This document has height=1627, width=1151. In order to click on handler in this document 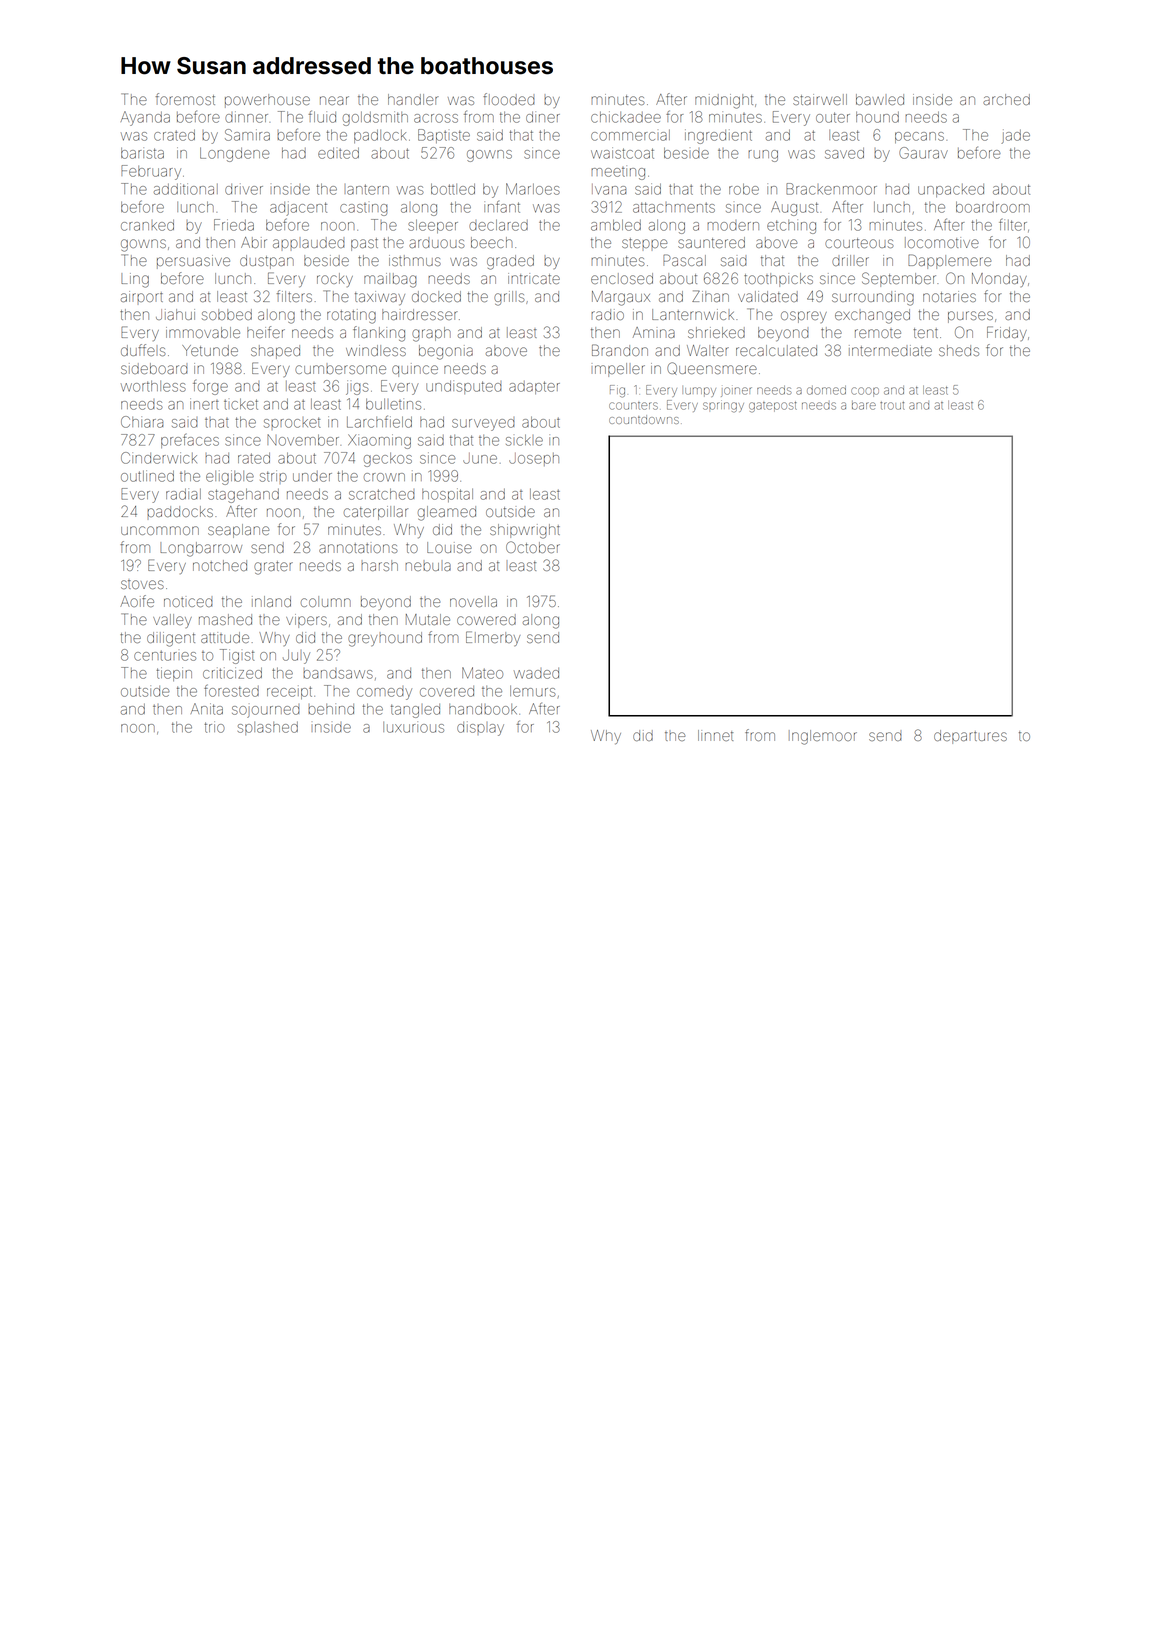, I will do `click(413, 99)`.
